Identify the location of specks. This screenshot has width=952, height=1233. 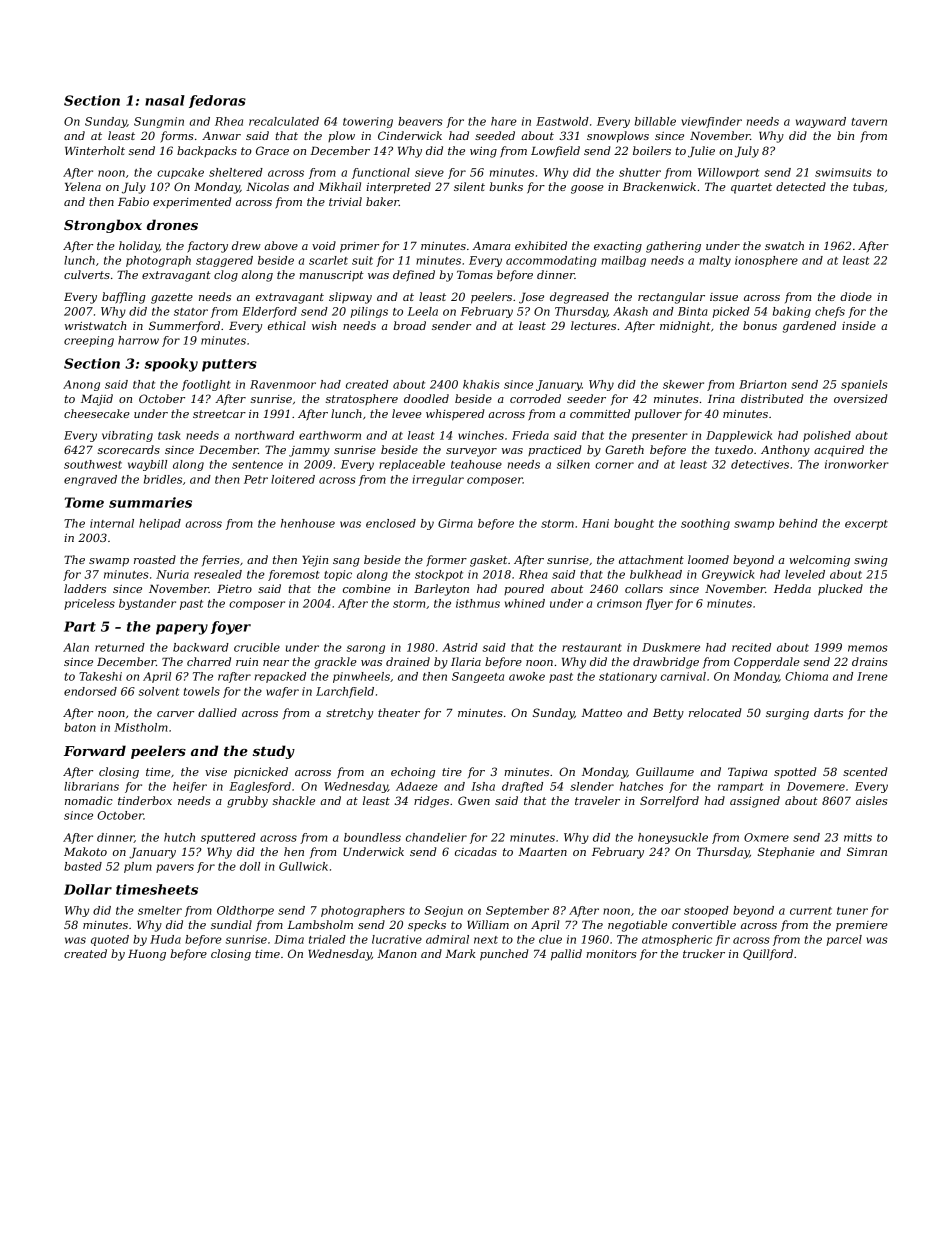
(427, 926).
